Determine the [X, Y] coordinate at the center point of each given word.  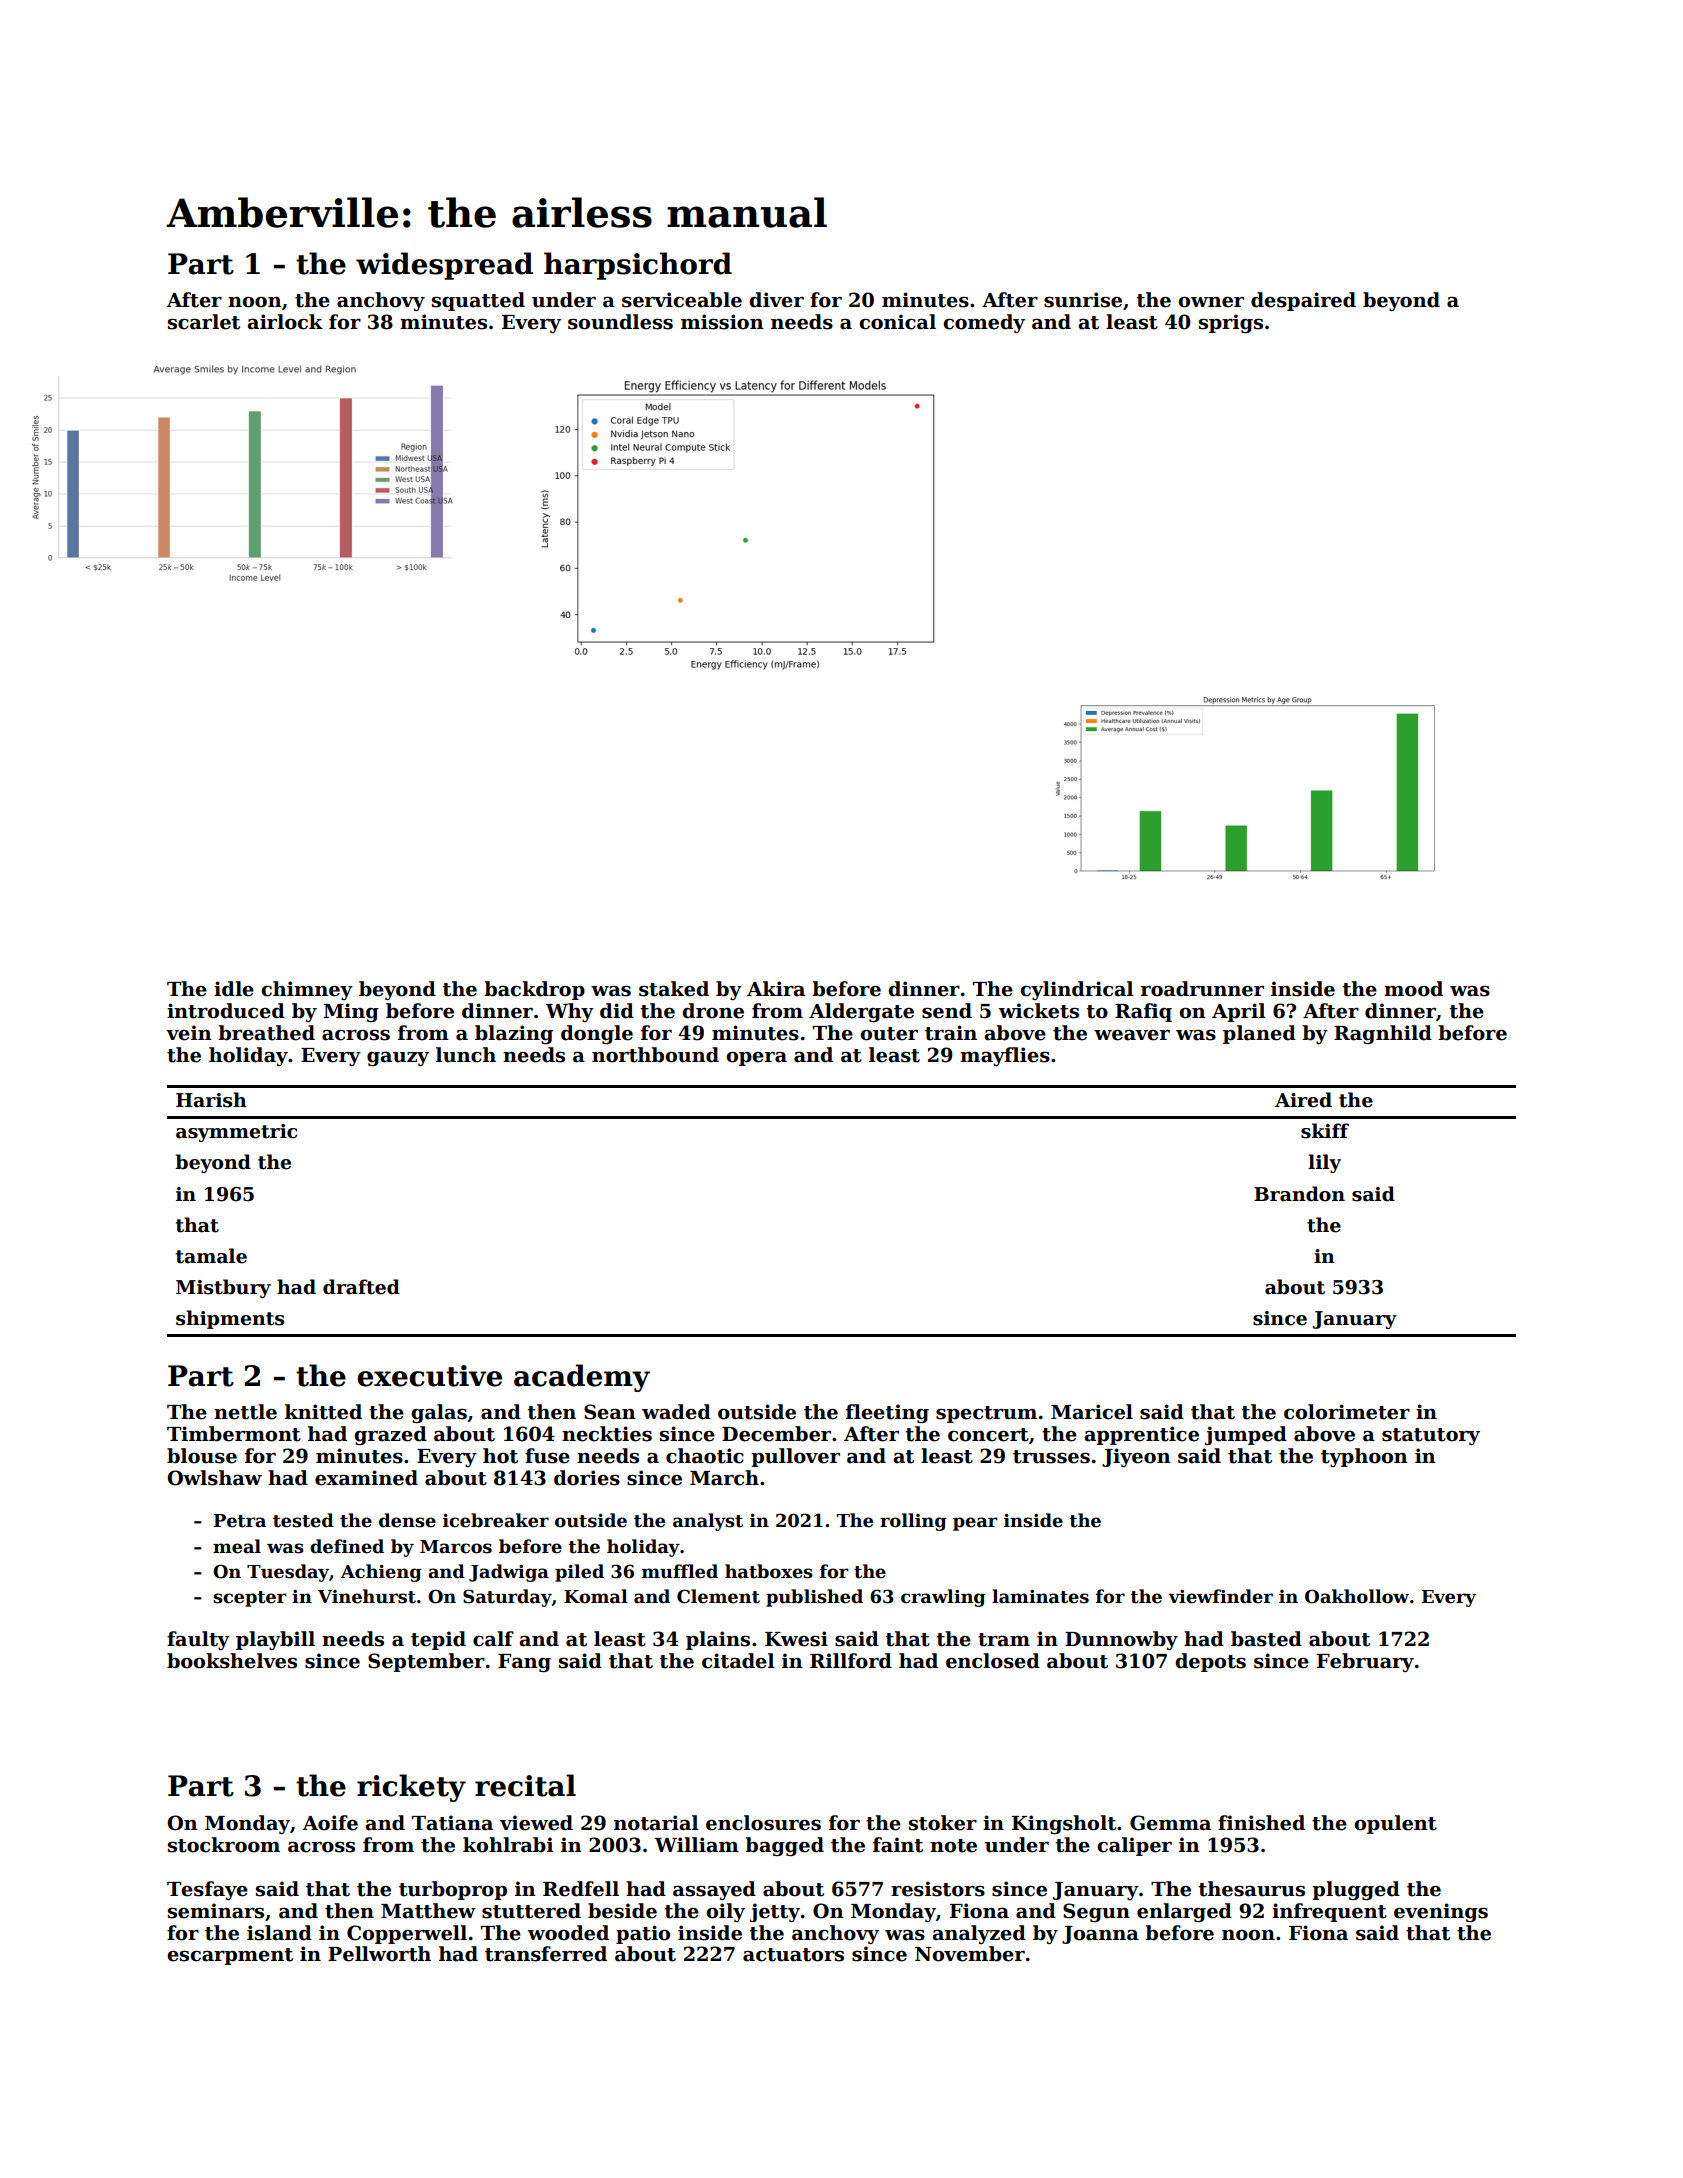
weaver [1132, 1035]
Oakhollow [1357, 1596]
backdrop [534, 990]
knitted [323, 1412]
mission [722, 322]
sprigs [1231, 323]
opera [756, 1059]
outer [889, 1034]
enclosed [993, 1661]
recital [525, 1785]
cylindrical [1077, 990]
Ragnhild [1383, 1034]
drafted [361, 1287]
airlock [285, 322]
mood [1413, 989]
